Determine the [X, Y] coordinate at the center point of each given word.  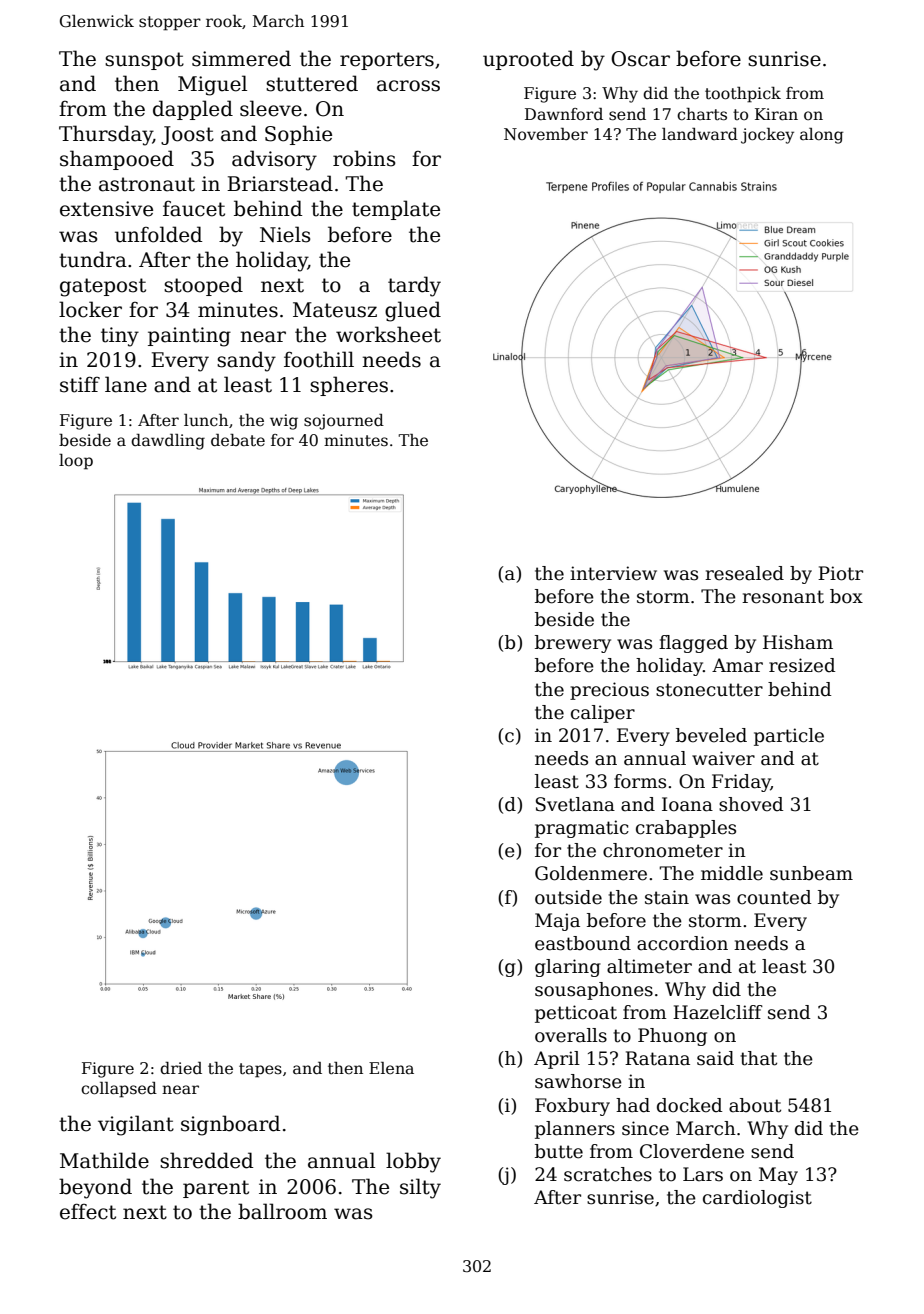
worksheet [388, 334]
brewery [573, 644]
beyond [95, 1188]
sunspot [144, 61]
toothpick [743, 95]
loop [76, 462]
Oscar [640, 59]
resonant [783, 597]
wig [284, 422]
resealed [744, 573]
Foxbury [572, 1107]
